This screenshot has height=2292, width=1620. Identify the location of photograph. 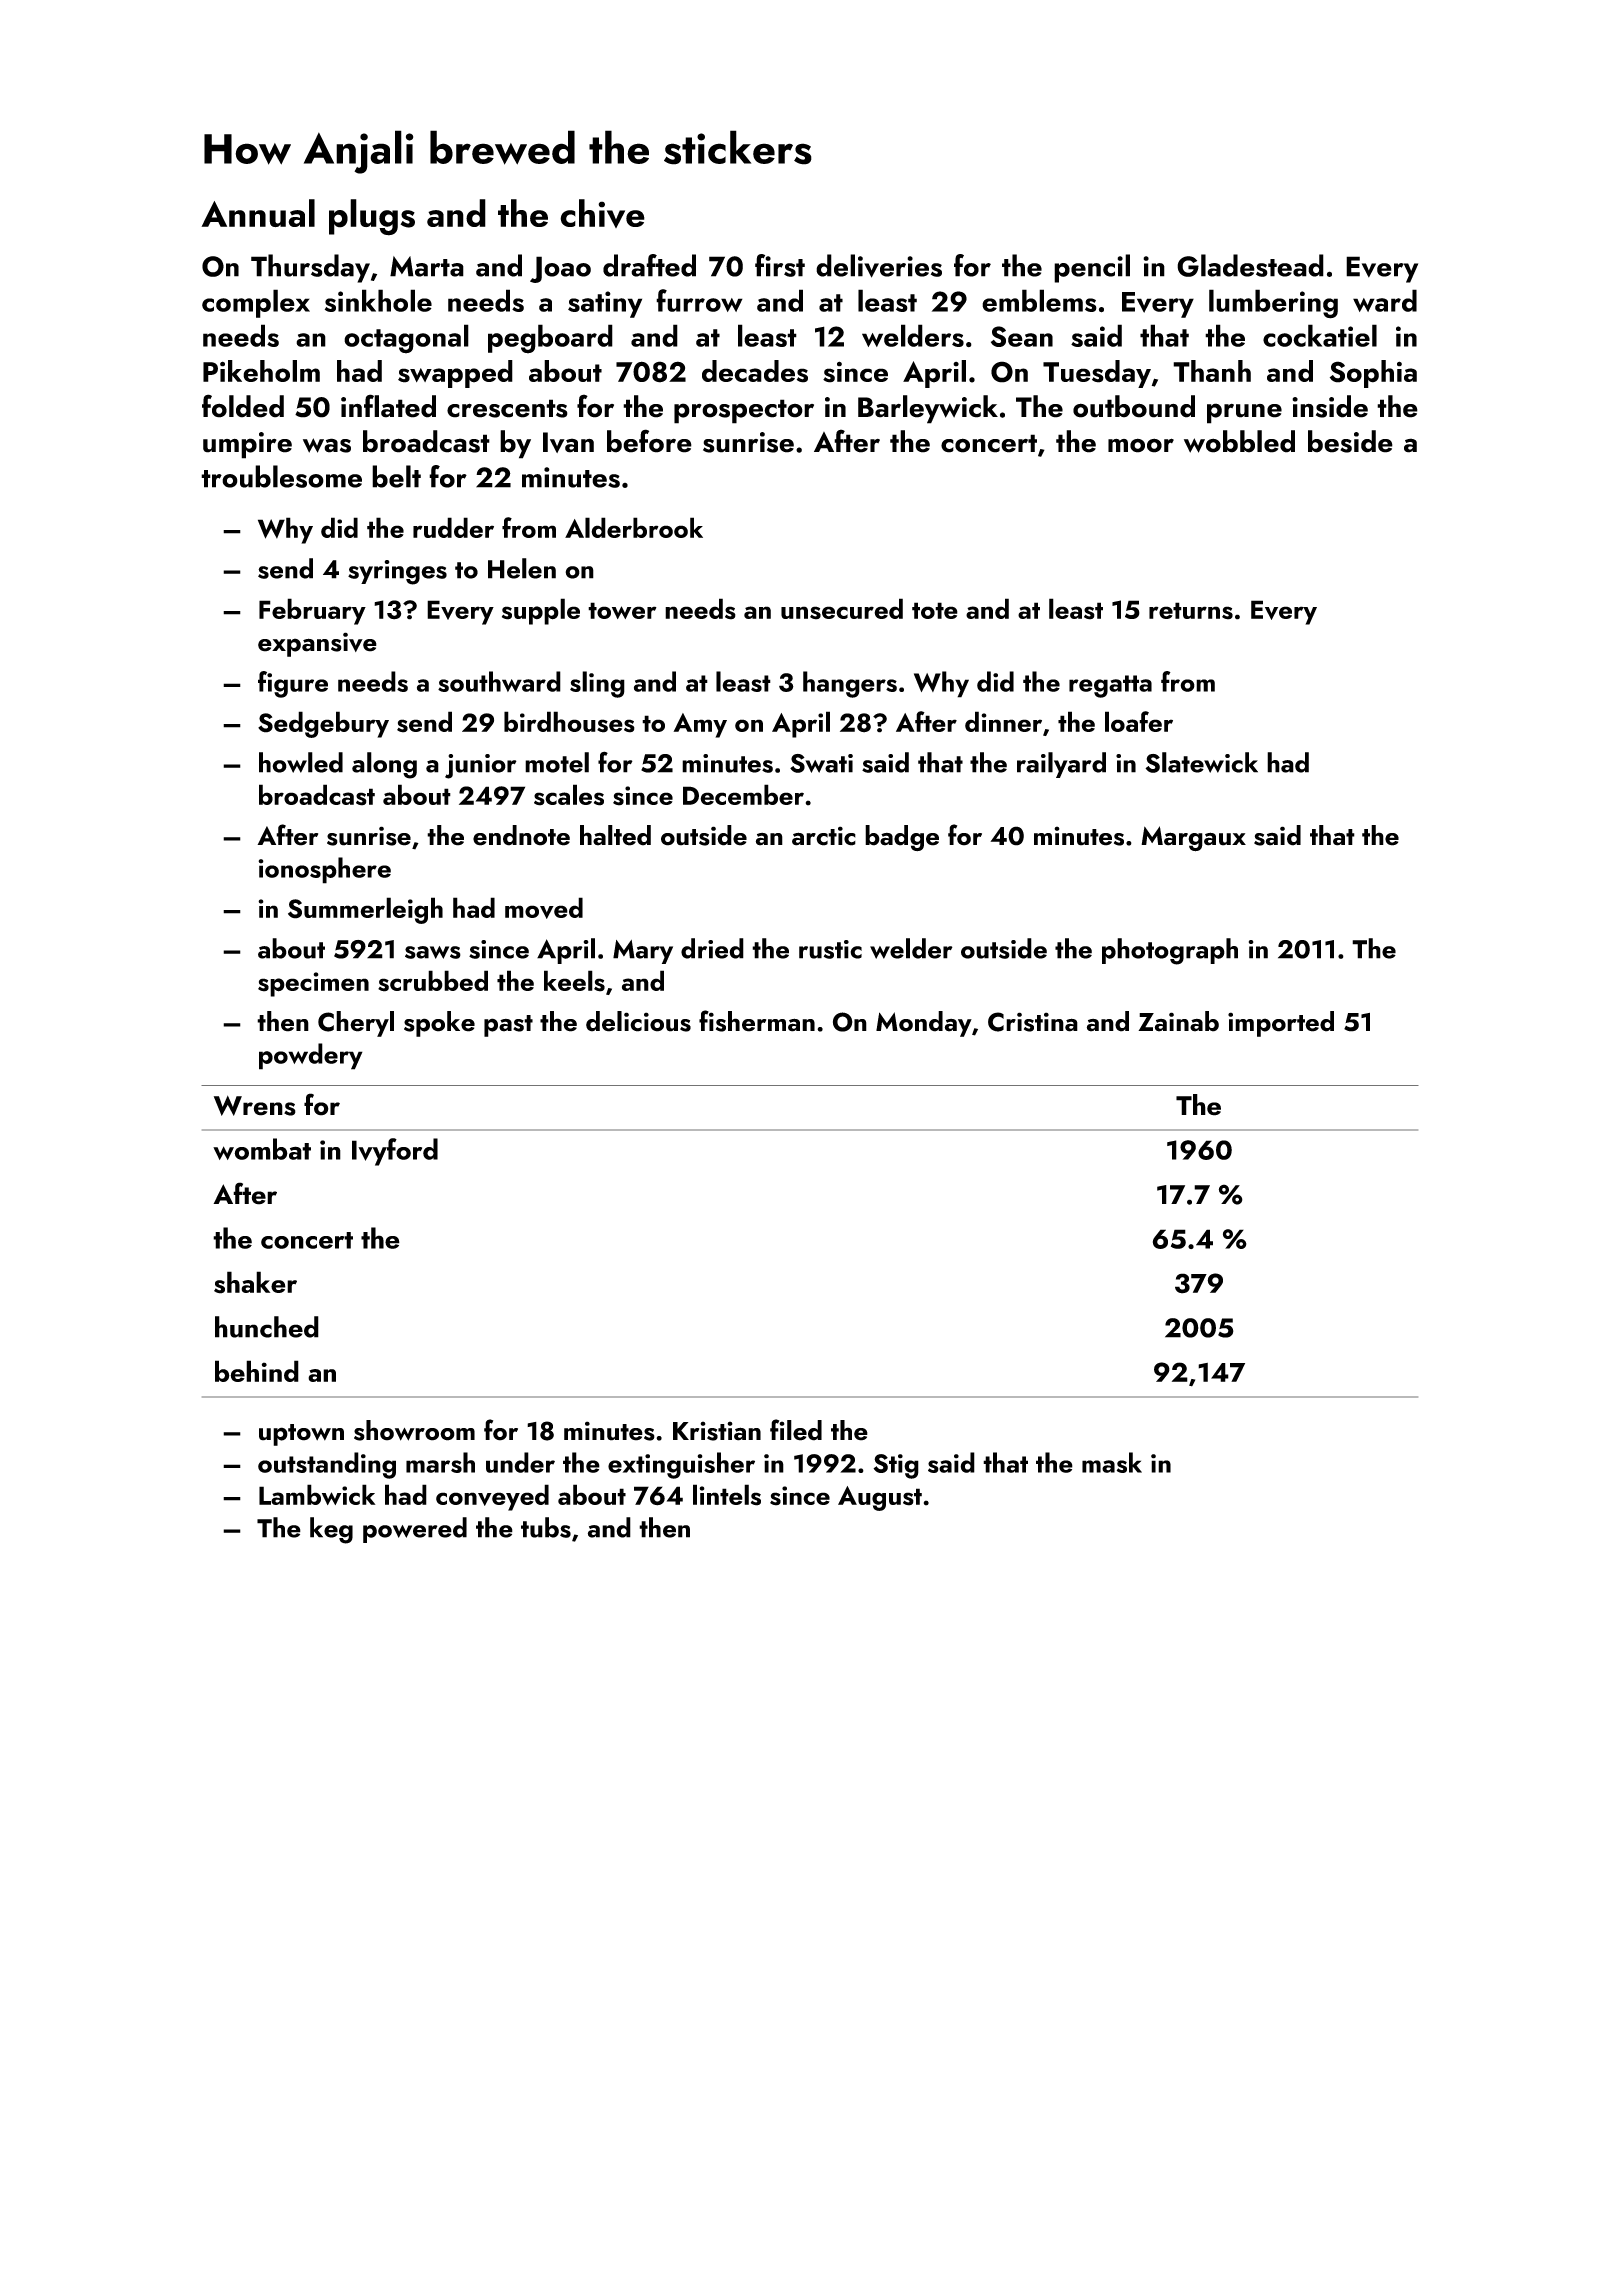
(1170, 951).
